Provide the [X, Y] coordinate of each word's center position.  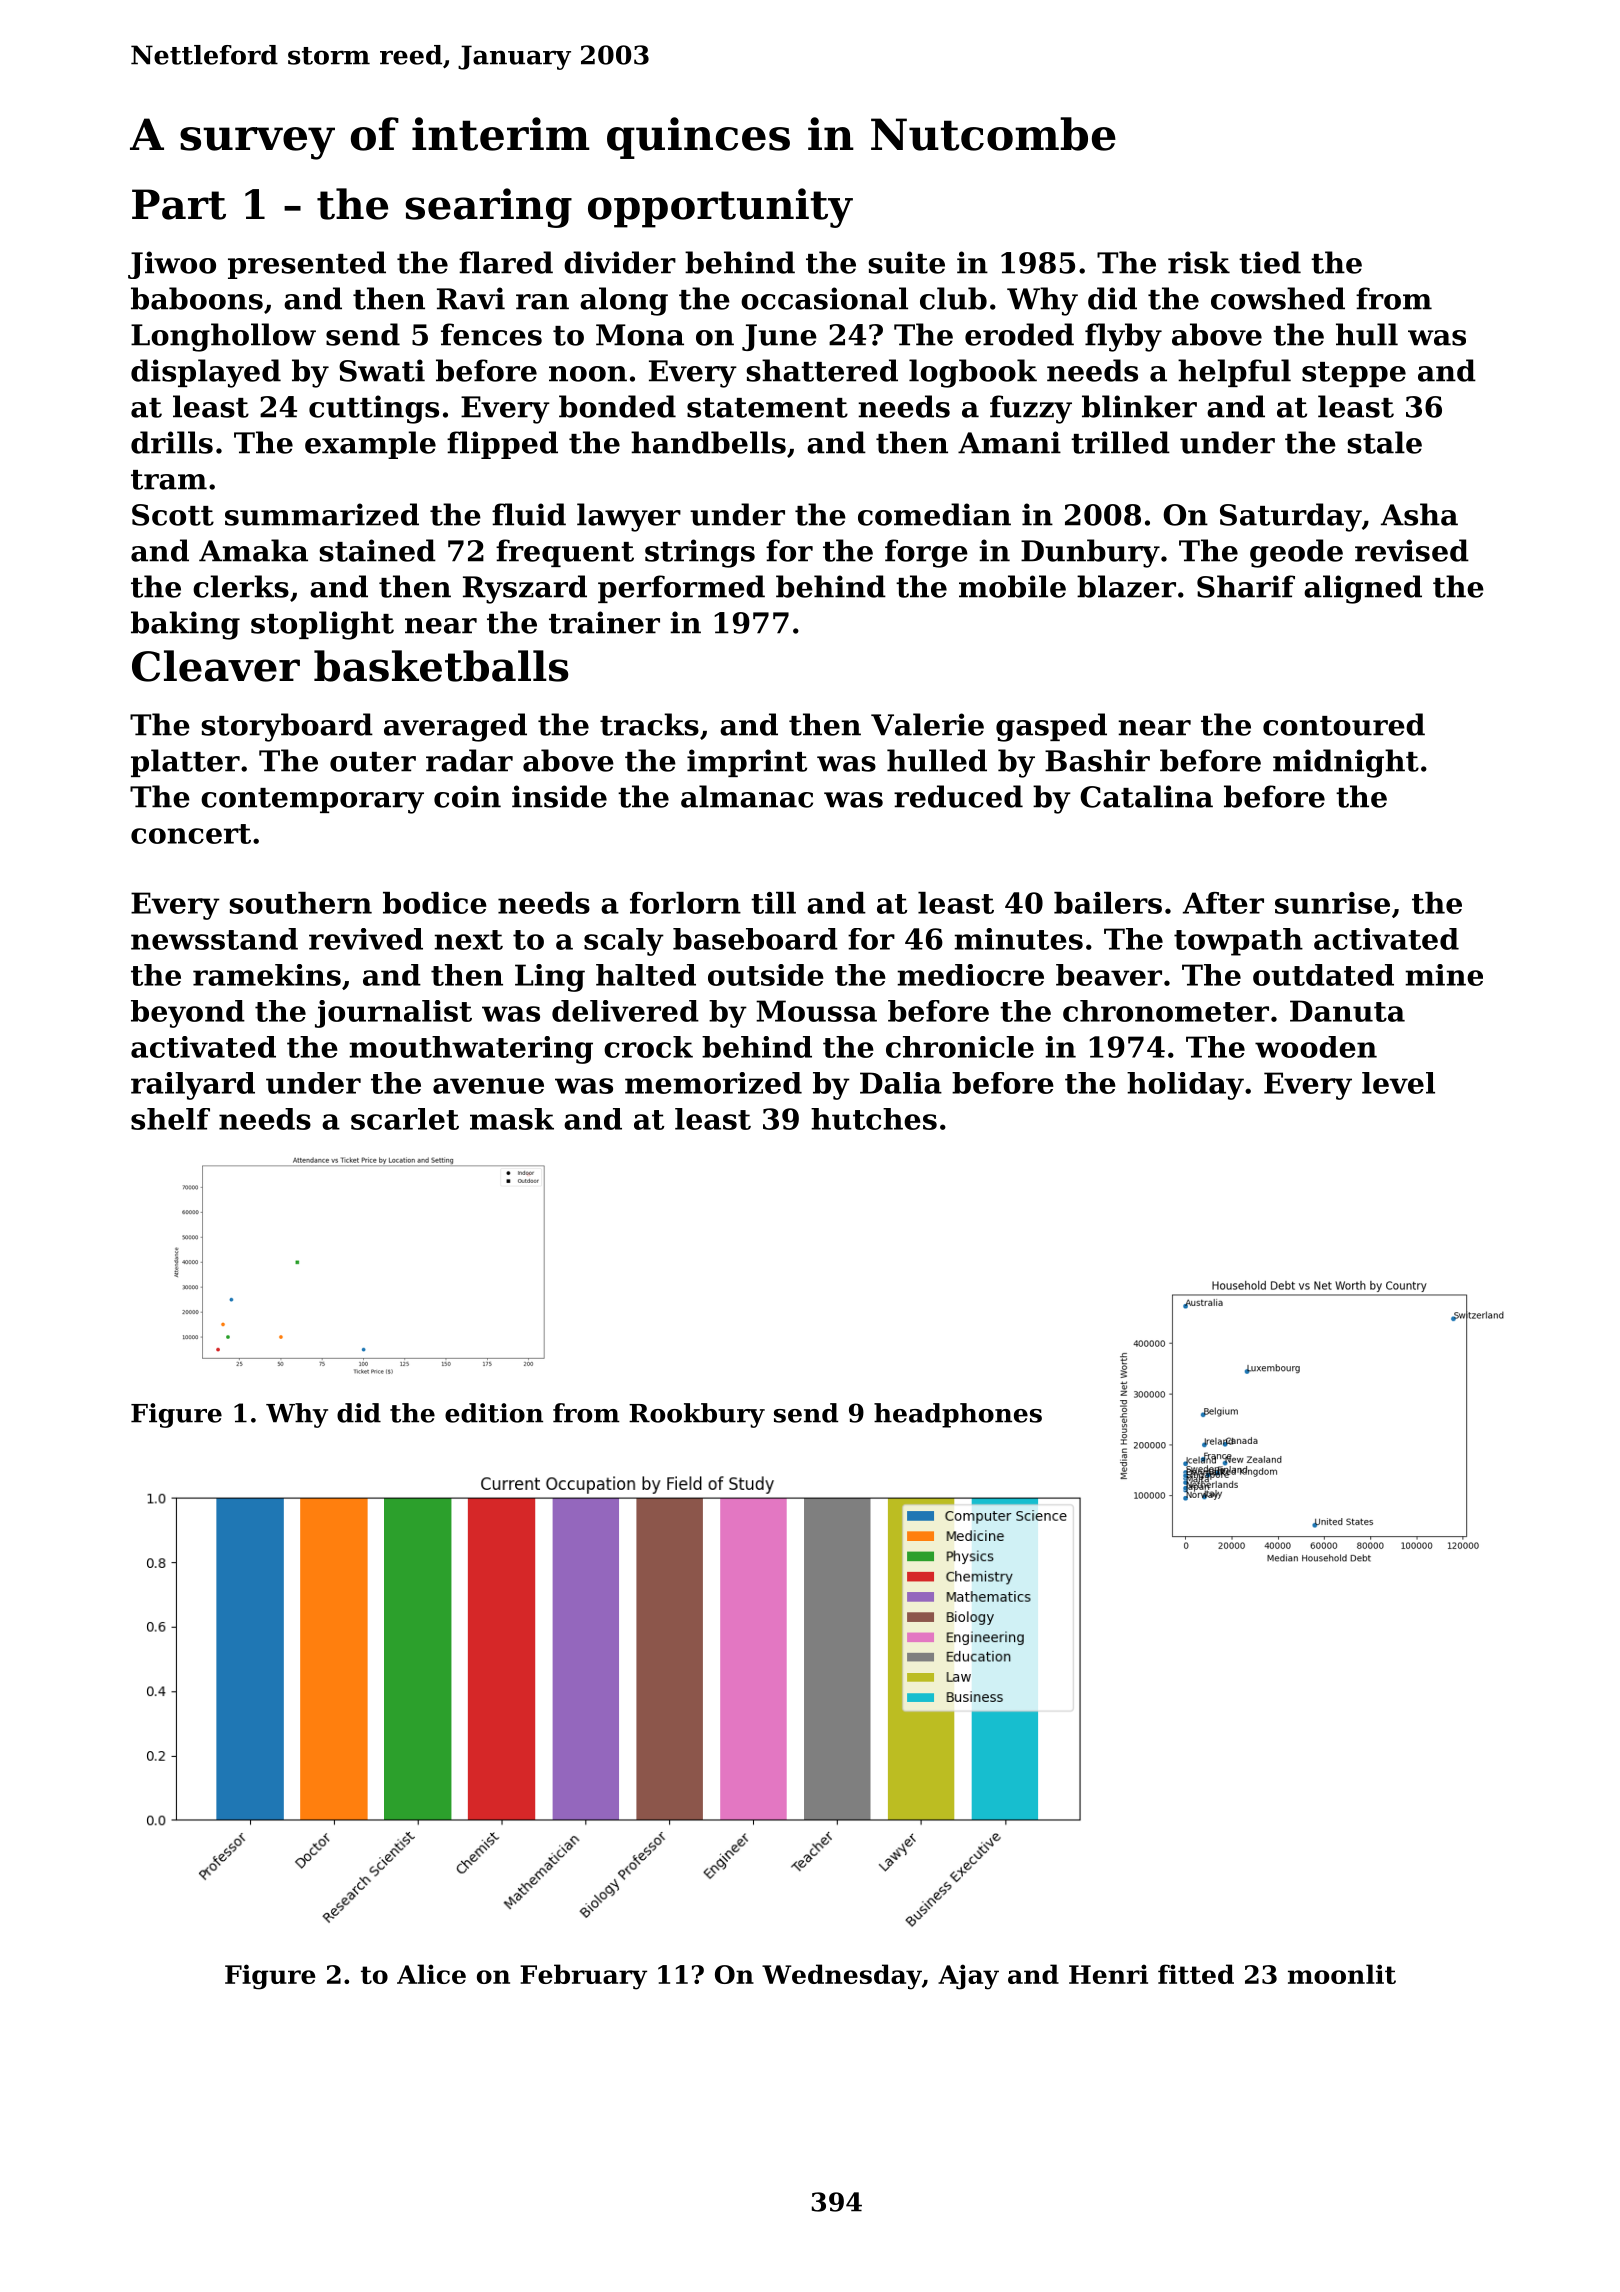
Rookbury [697, 1415]
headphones [958, 1415]
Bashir [1097, 760]
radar [469, 760]
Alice [431, 1974]
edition [494, 1413]
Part [179, 204]
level [1398, 1083]
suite [907, 262]
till [773, 903]
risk [1199, 262]
